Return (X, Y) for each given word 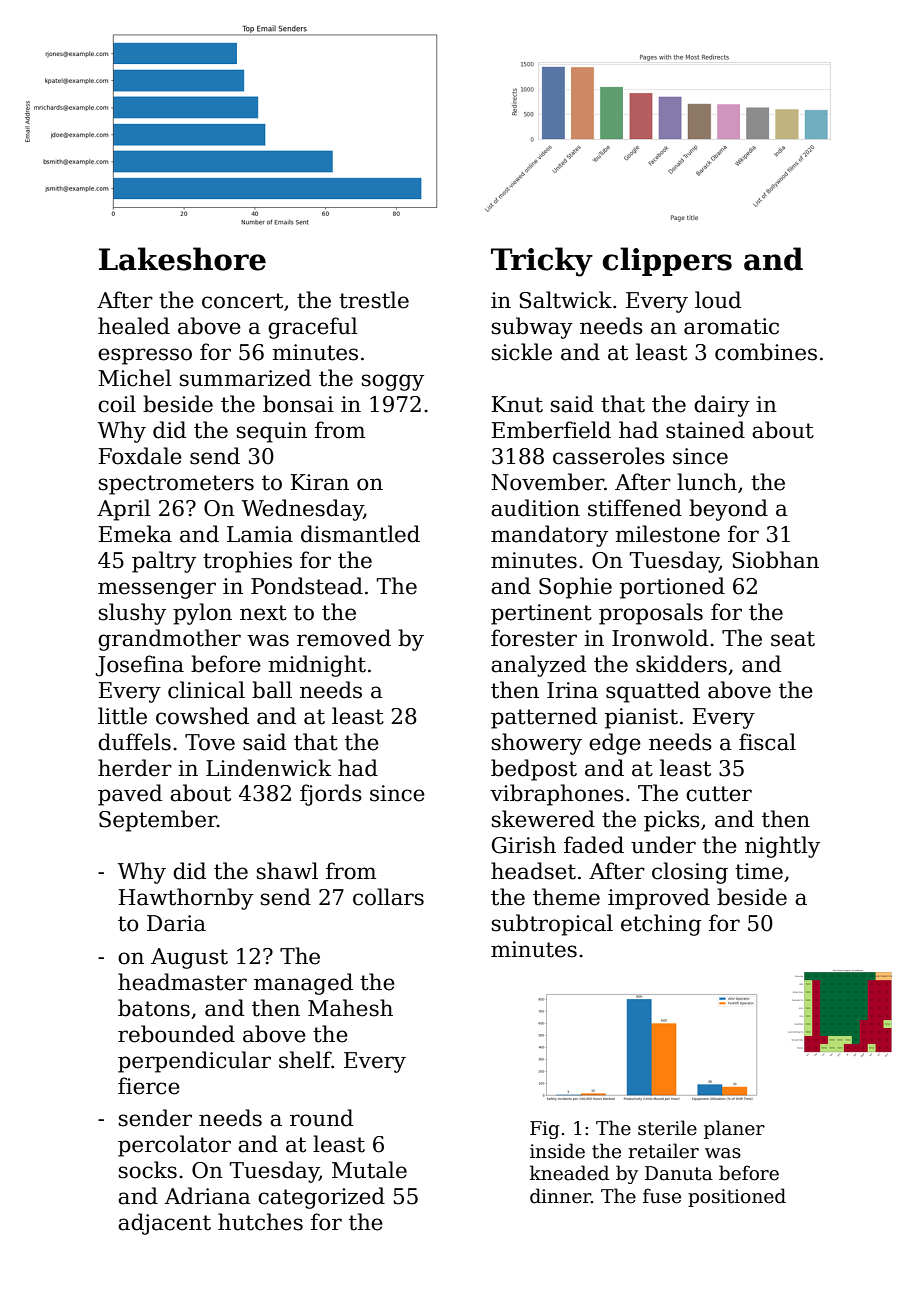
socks (148, 1170)
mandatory (549, 536)
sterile (667, 1128)
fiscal (767, 742)
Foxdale (140, 456)
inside (557, 1151)
